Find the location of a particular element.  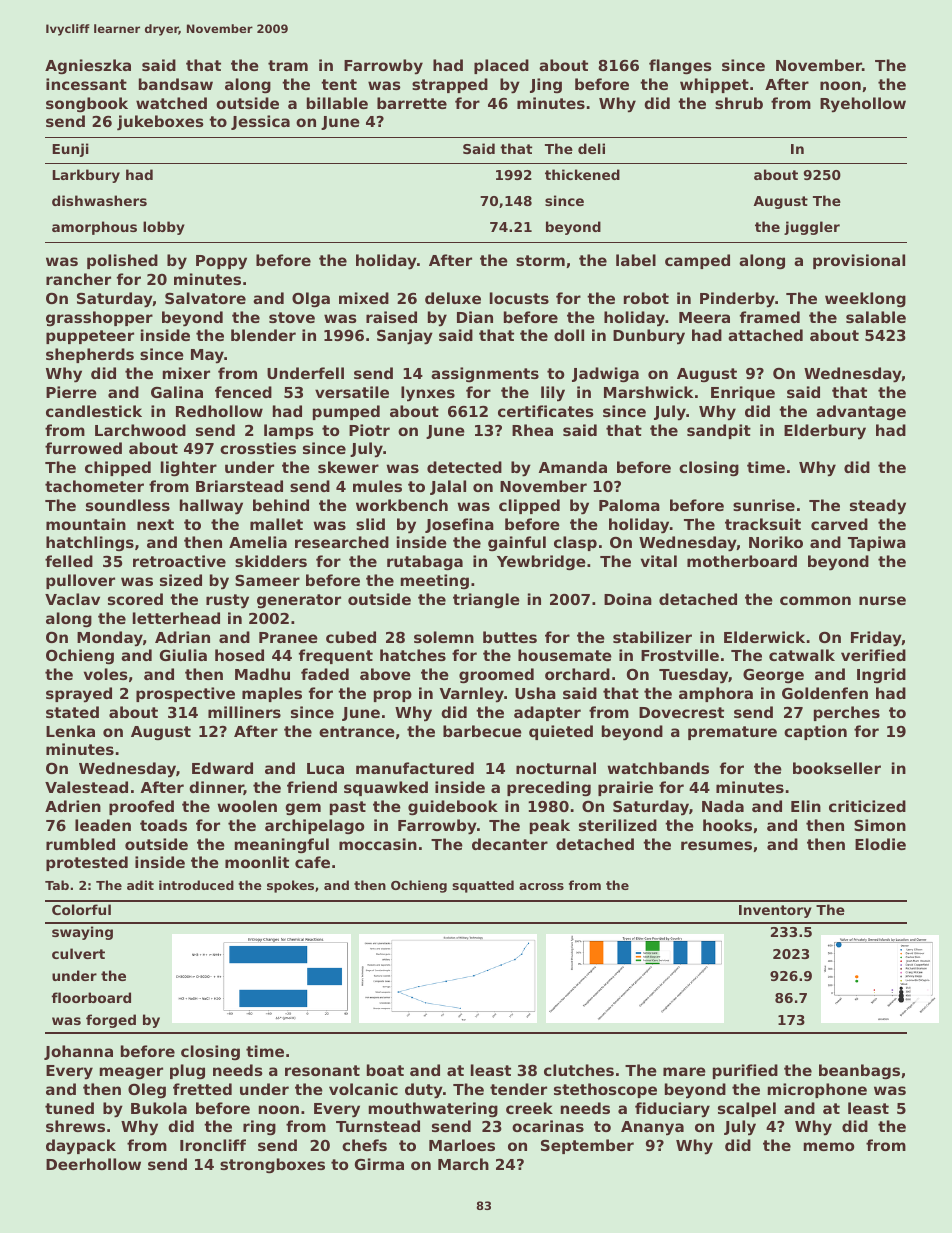

resonant is located at coordinates (322, 1070).
